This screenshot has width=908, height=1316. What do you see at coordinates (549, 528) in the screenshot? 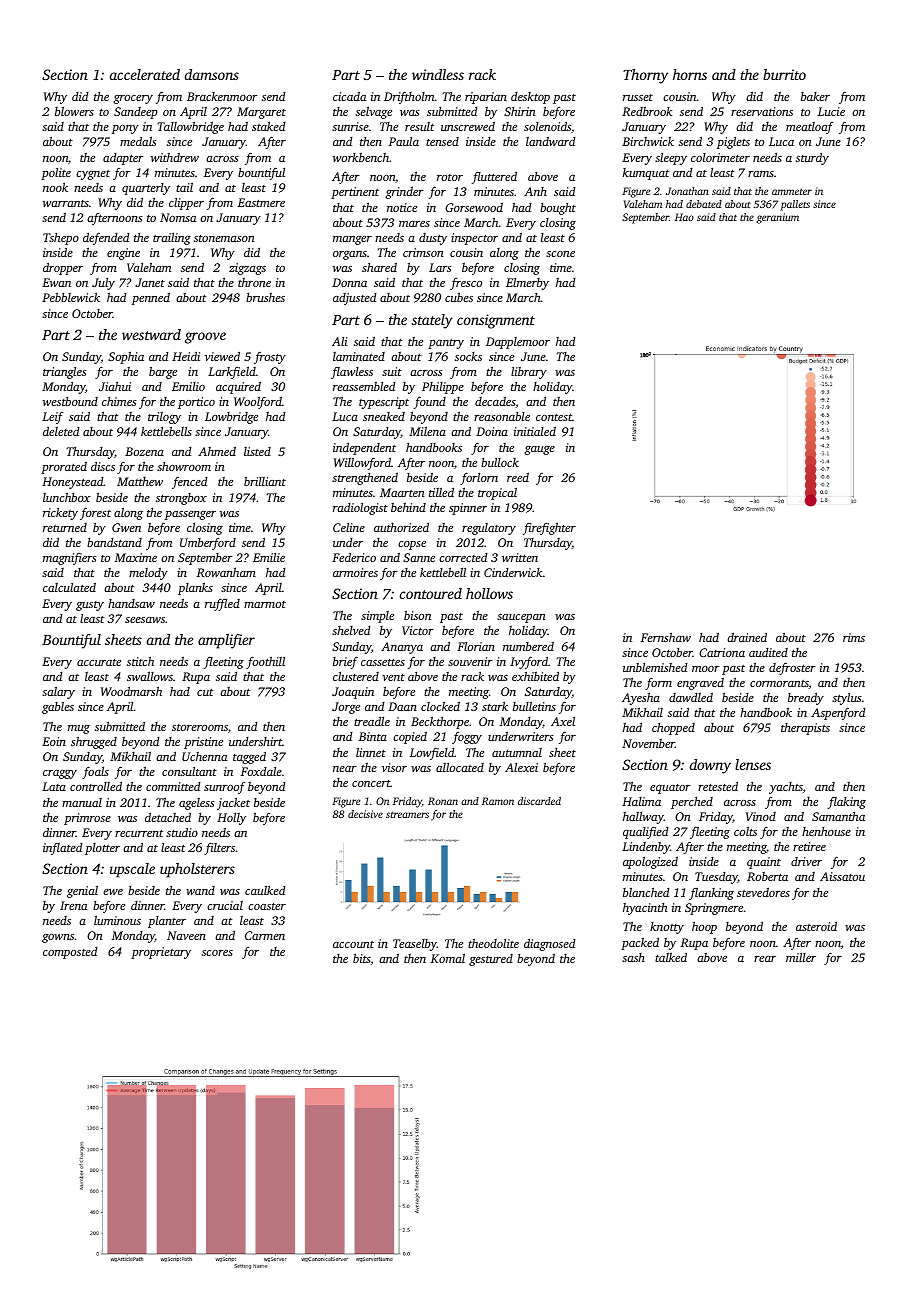
I see `firefighter` at bounding box center [549, 528].
